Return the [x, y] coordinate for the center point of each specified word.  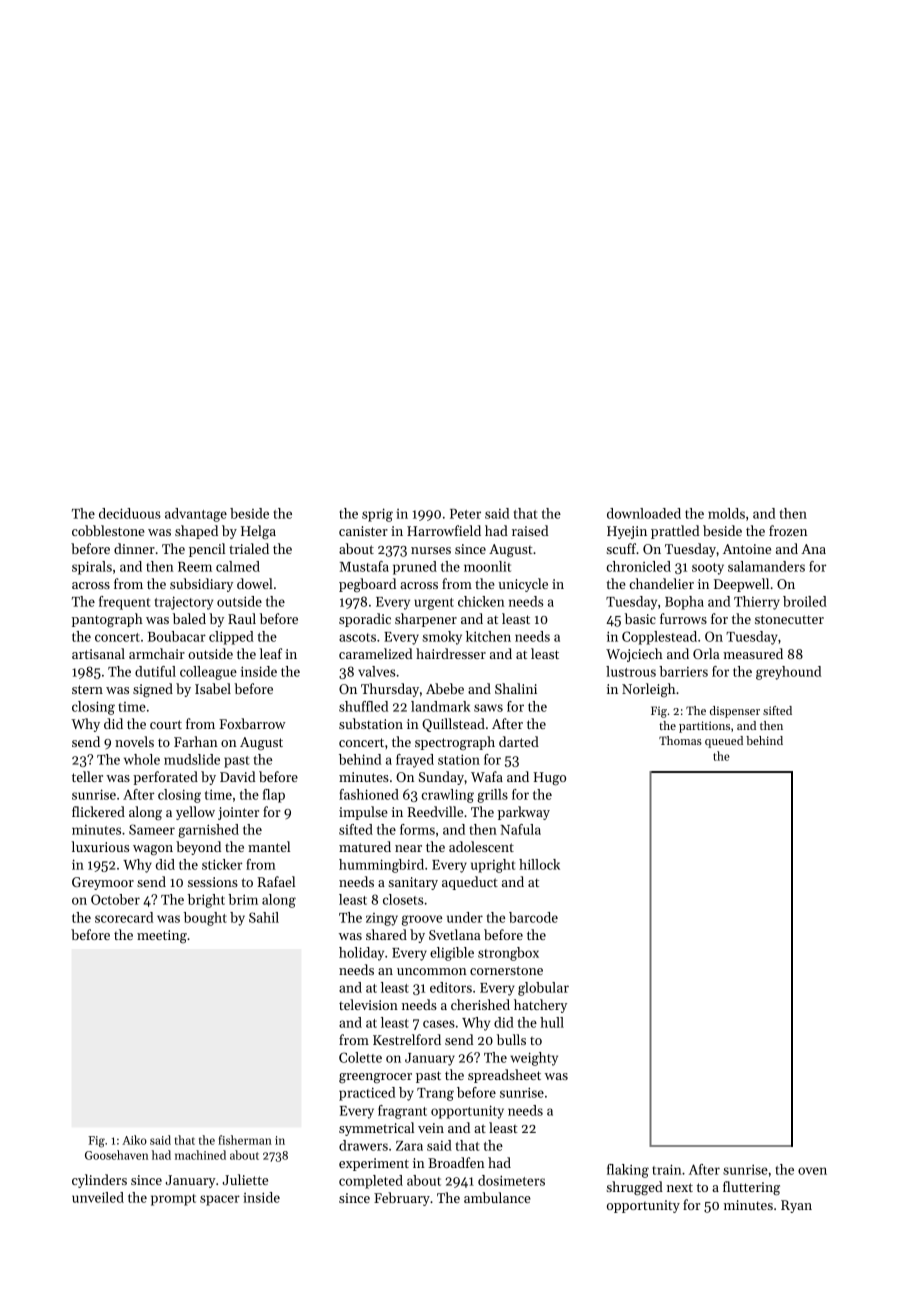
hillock [539, 864]
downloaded [644, 513]
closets [403, 899]
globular [543, 989]
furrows [683, 618]
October [115, 899]
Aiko [134, 1140]
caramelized [375, 653]
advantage [196, 515]
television [368, 1004]
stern [87, 689]
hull [552, 1022]
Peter [465, 514]
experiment [374, 1164]
